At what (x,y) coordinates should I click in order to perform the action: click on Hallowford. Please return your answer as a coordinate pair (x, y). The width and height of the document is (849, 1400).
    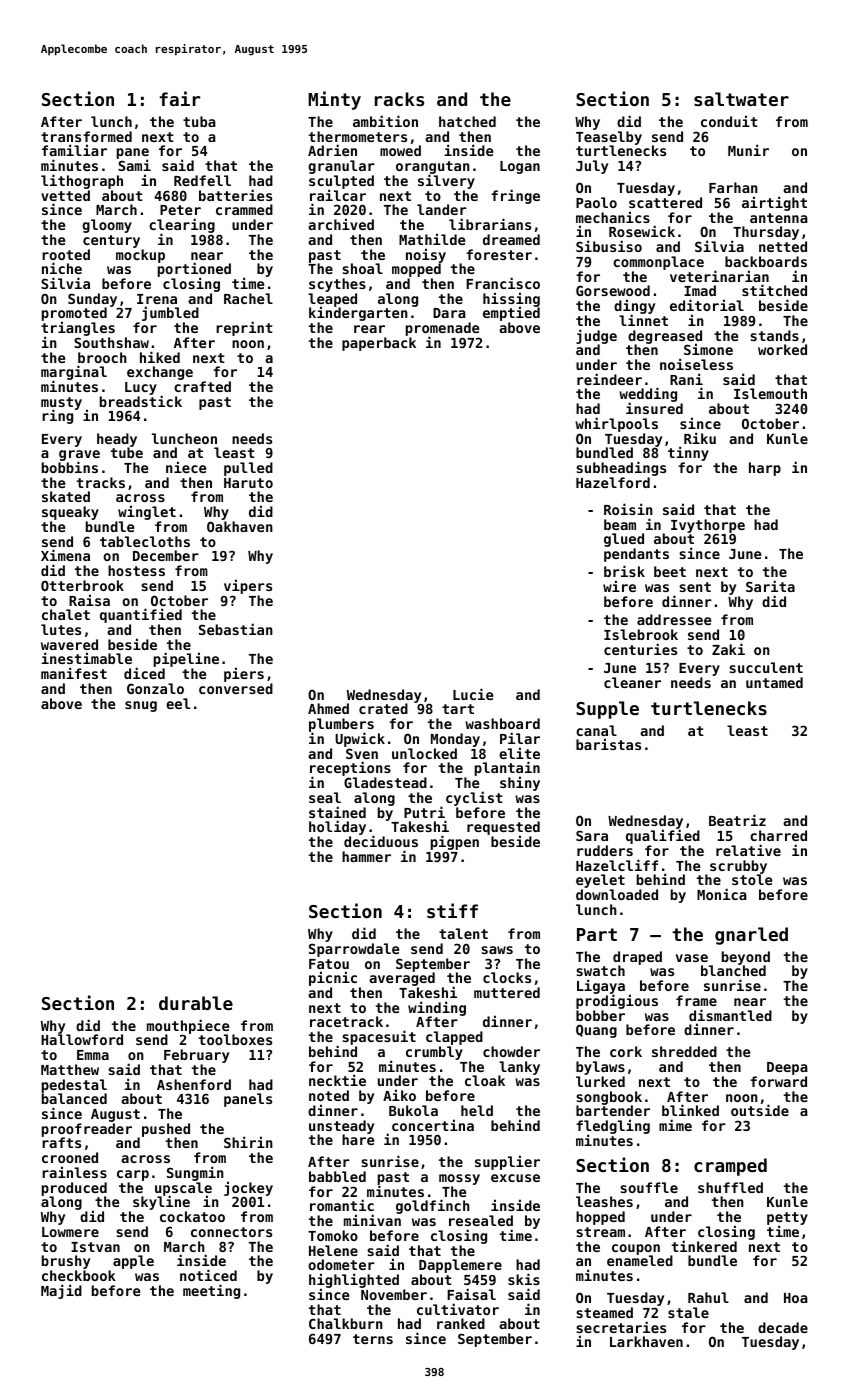
    Looking at the image, I should click on (82, 1040).
